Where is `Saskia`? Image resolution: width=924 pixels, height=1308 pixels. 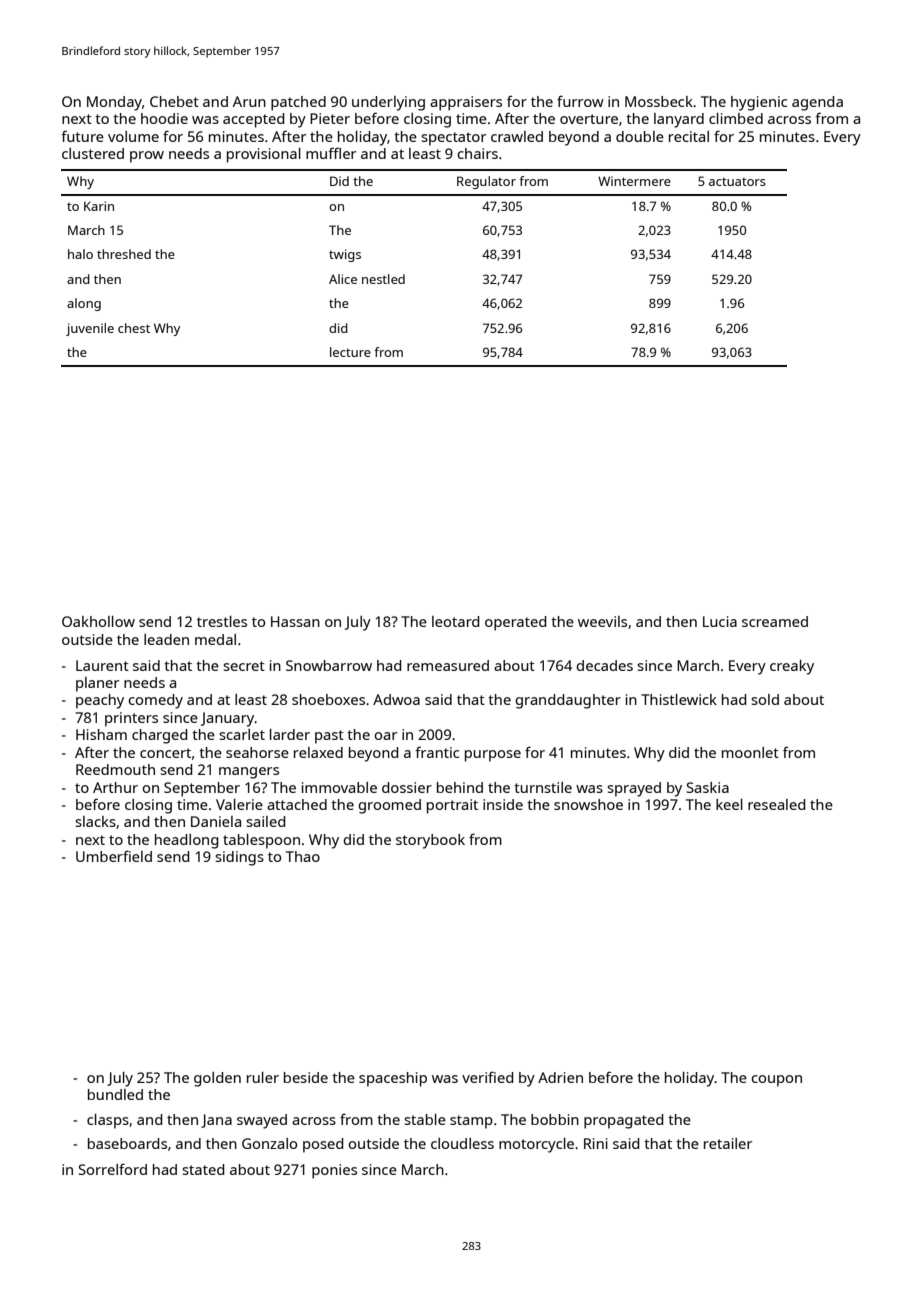
Saskia is located at coordinates (708, 787).
